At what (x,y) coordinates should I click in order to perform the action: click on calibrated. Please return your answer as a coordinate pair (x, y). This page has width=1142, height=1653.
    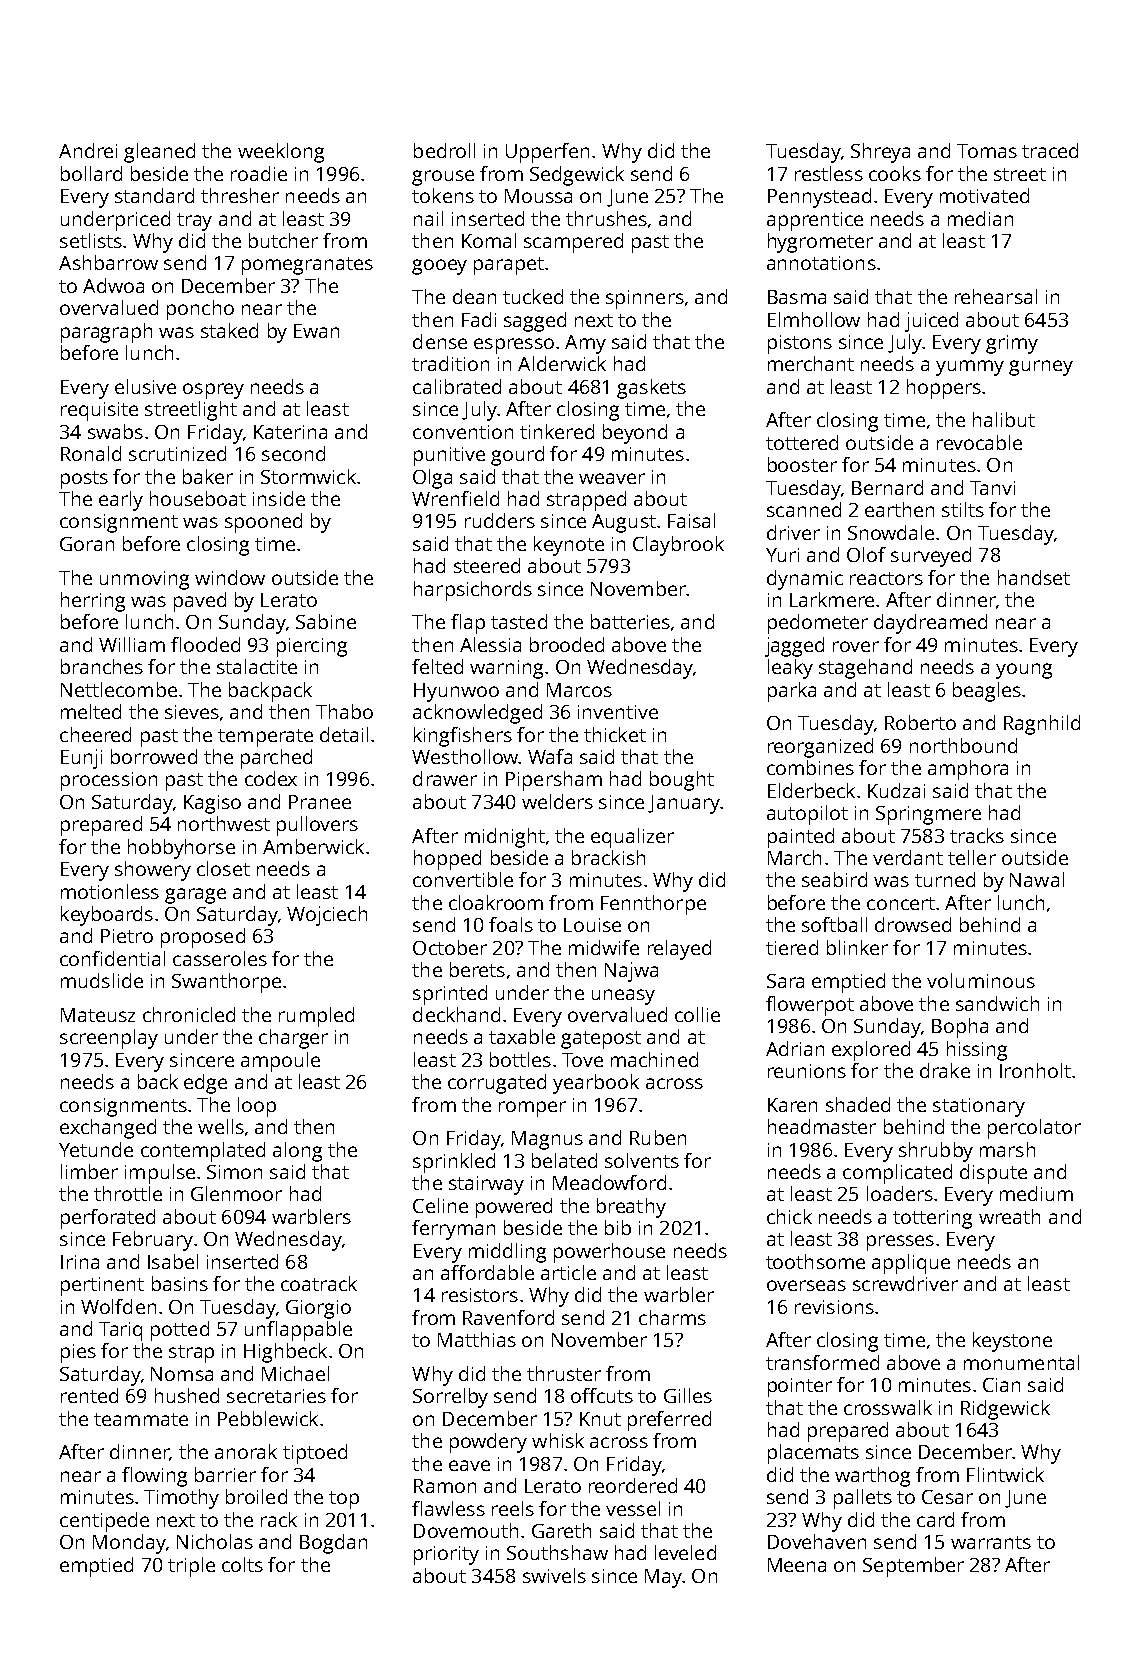
    Looking at the image, I should click on (457, 386).
